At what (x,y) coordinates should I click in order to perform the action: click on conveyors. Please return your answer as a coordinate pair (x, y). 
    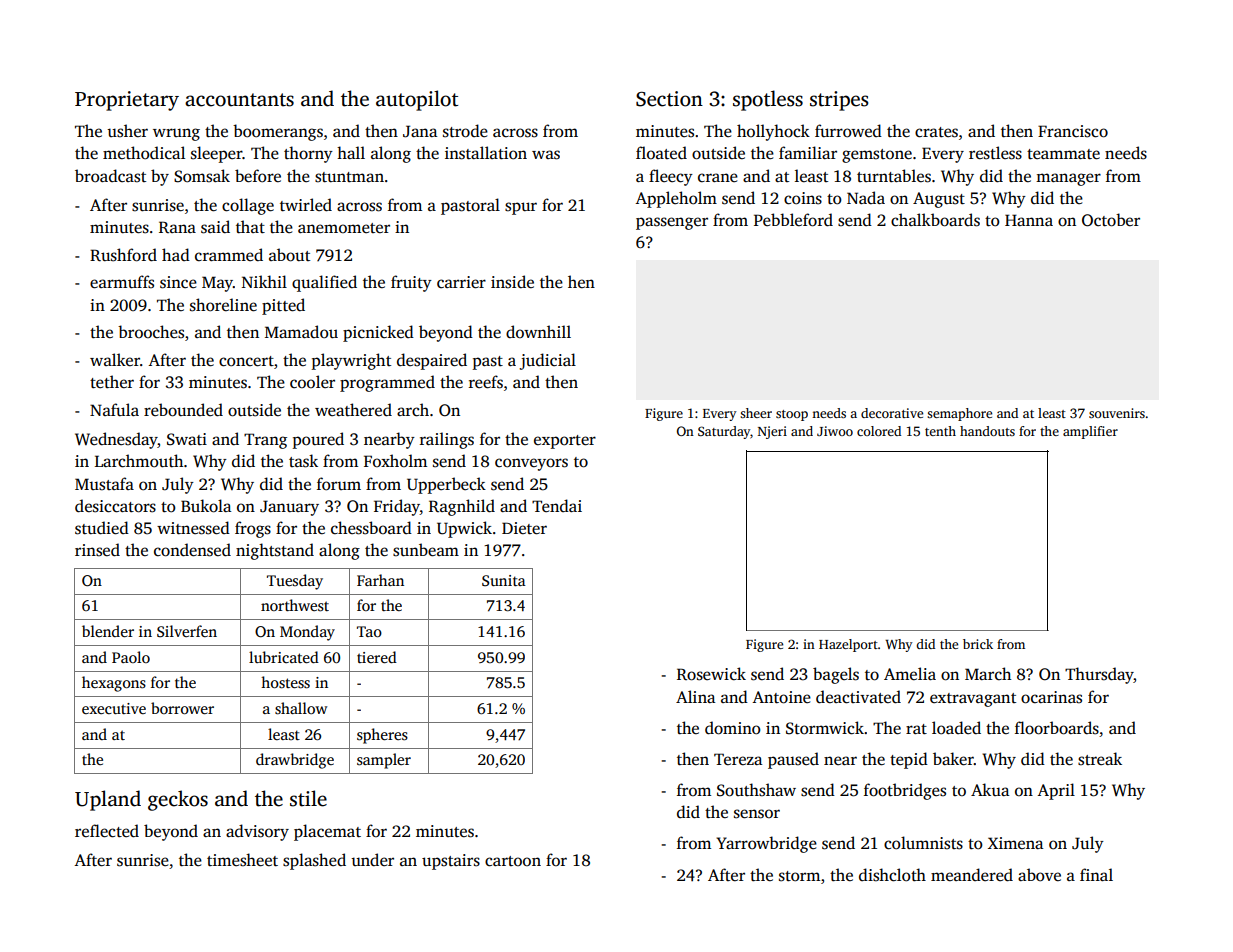
    Looking at the image, I should click on (531, 464).
